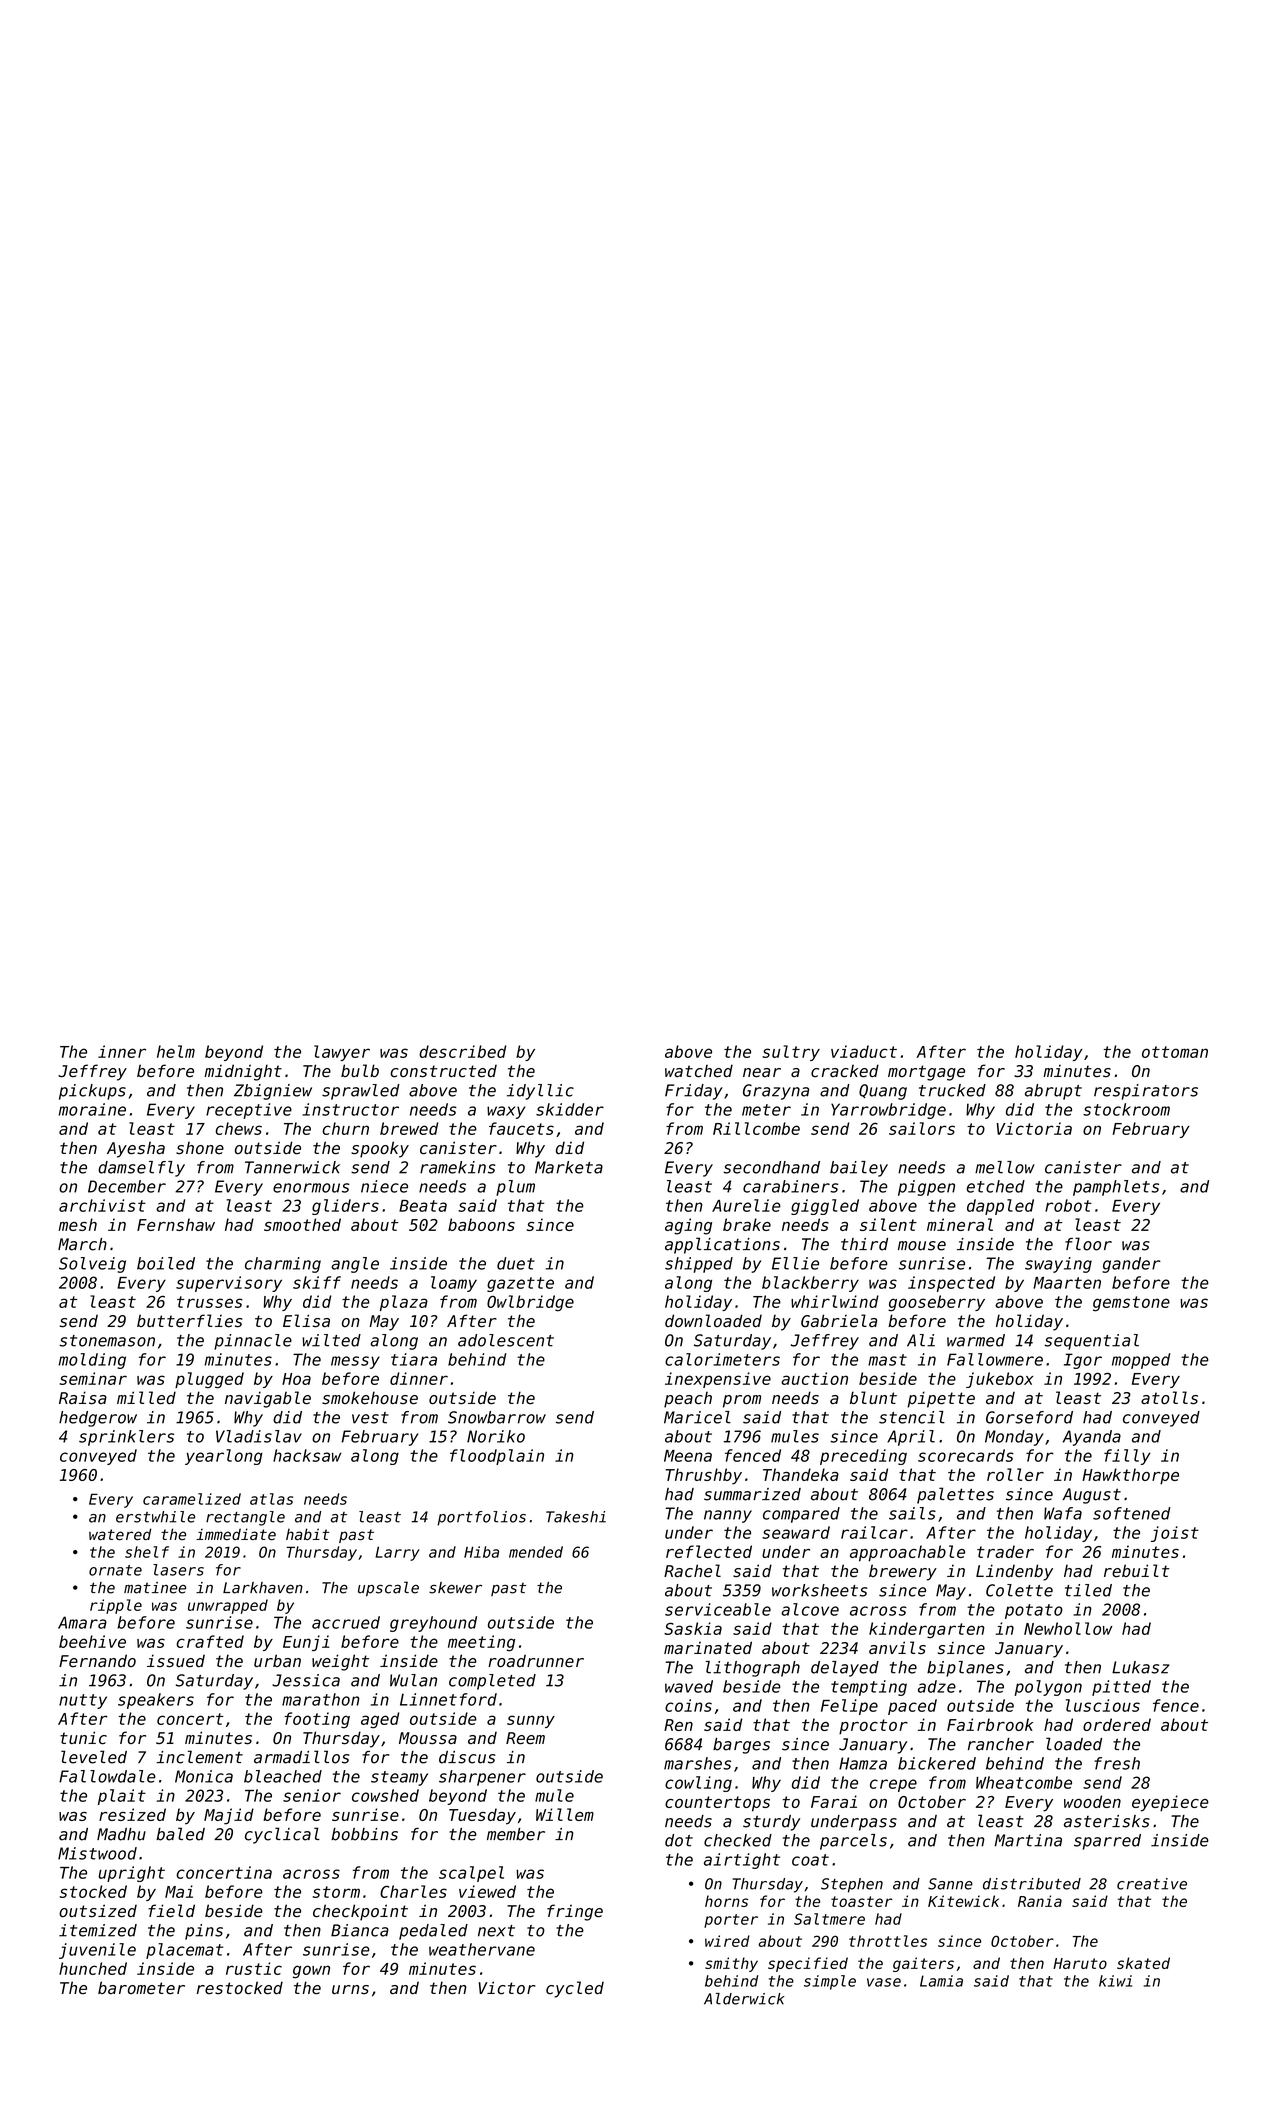  What do you see at coordinates (184, 1951) in the page?
I see `placemat` at bounding box center [184, 1951].
